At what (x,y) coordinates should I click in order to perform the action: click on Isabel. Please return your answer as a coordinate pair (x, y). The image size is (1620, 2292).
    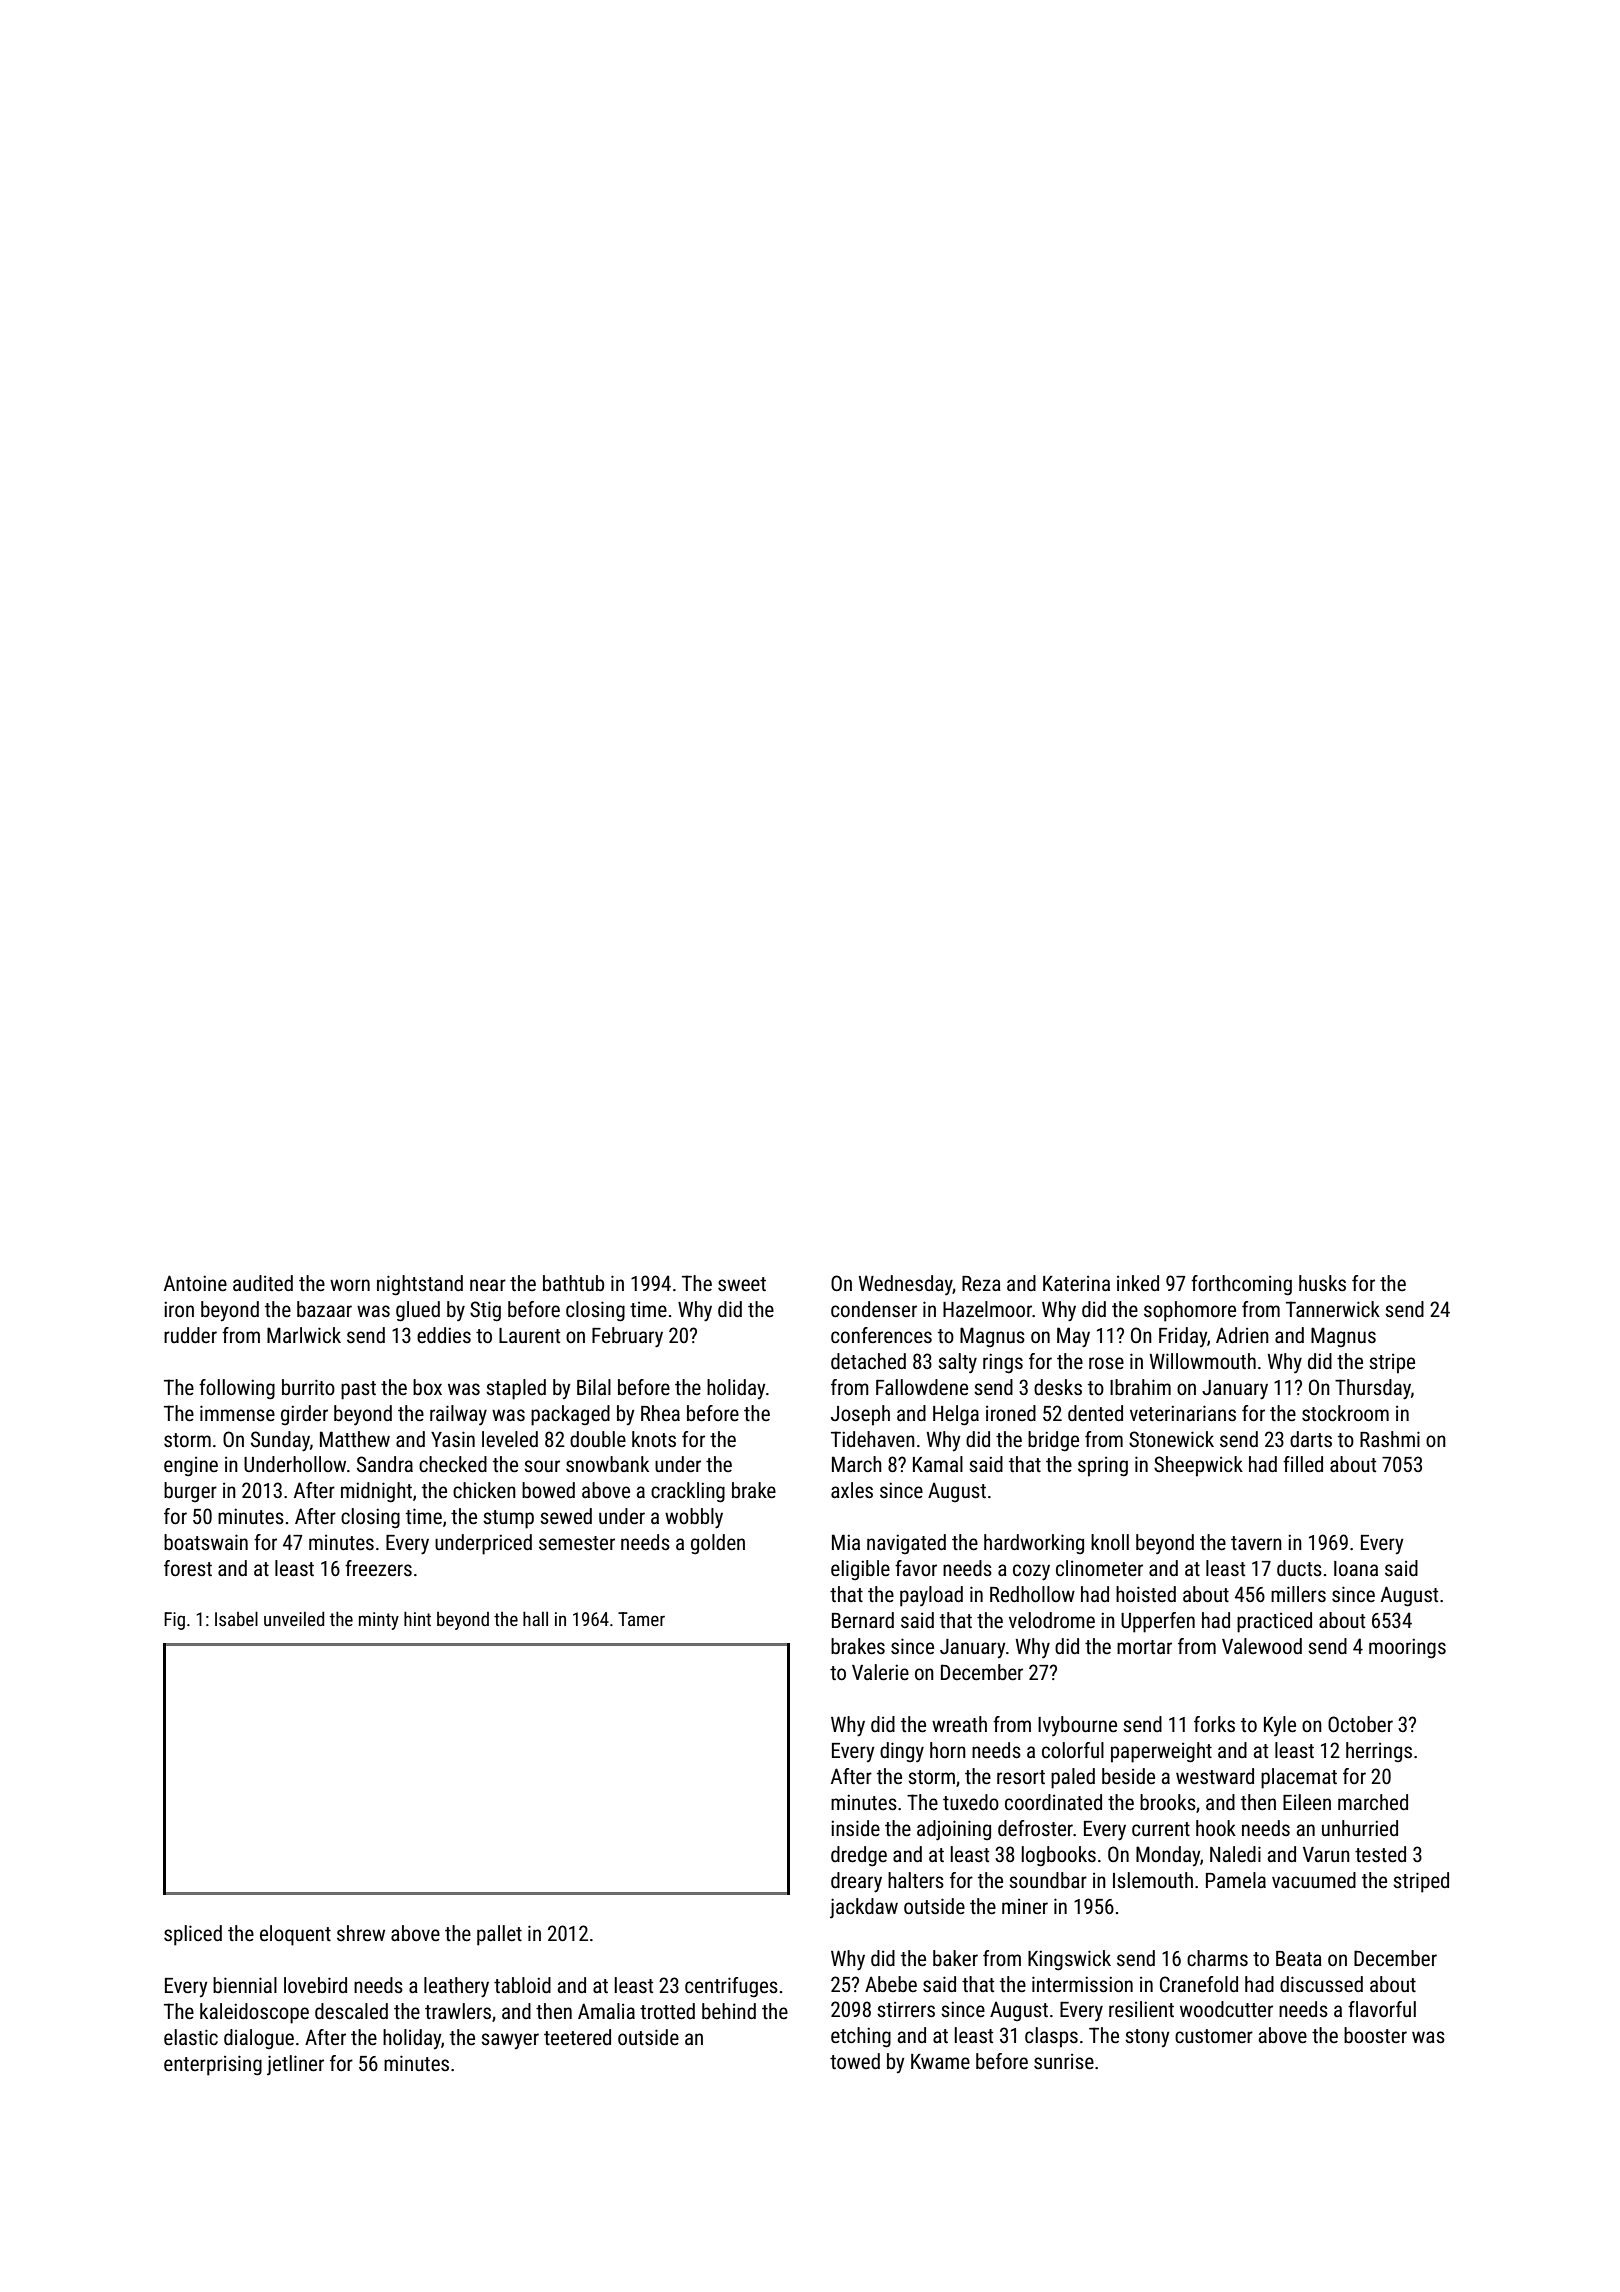
    Looking at the image, I should click on (236, 1618).
